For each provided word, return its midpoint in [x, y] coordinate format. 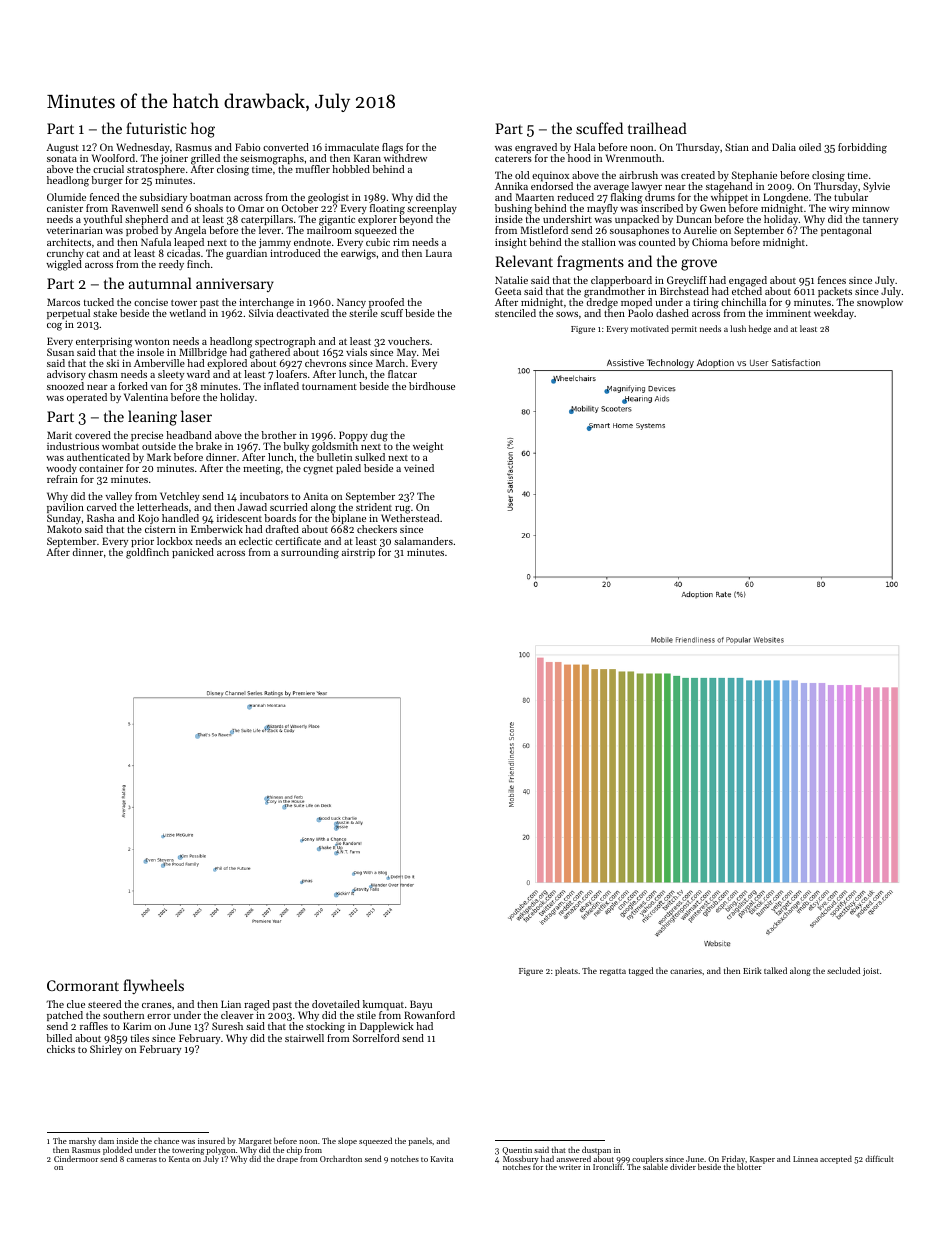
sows [567, 314]
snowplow [880, 303]
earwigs [358, 254]
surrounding [310, 553]
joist [871, 972]
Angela [190, 231]
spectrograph [285, 342]
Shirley [106, 1050]
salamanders [423, 541]
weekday [834, 314]
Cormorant [83, 985]
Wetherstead [410, 518]
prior [142, 542]
